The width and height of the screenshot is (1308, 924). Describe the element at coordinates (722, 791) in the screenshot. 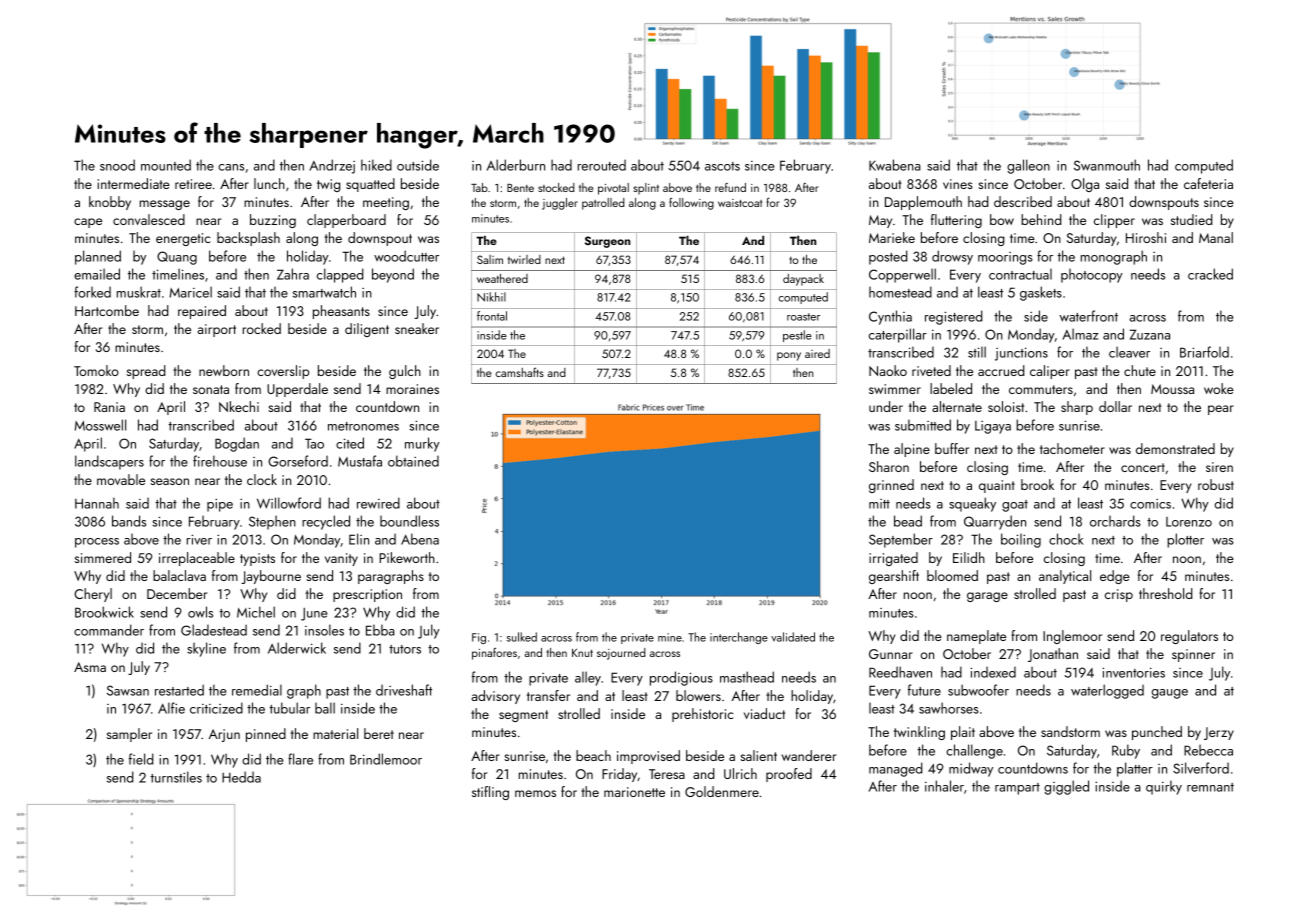

I see `Goldenmere` at that location.
